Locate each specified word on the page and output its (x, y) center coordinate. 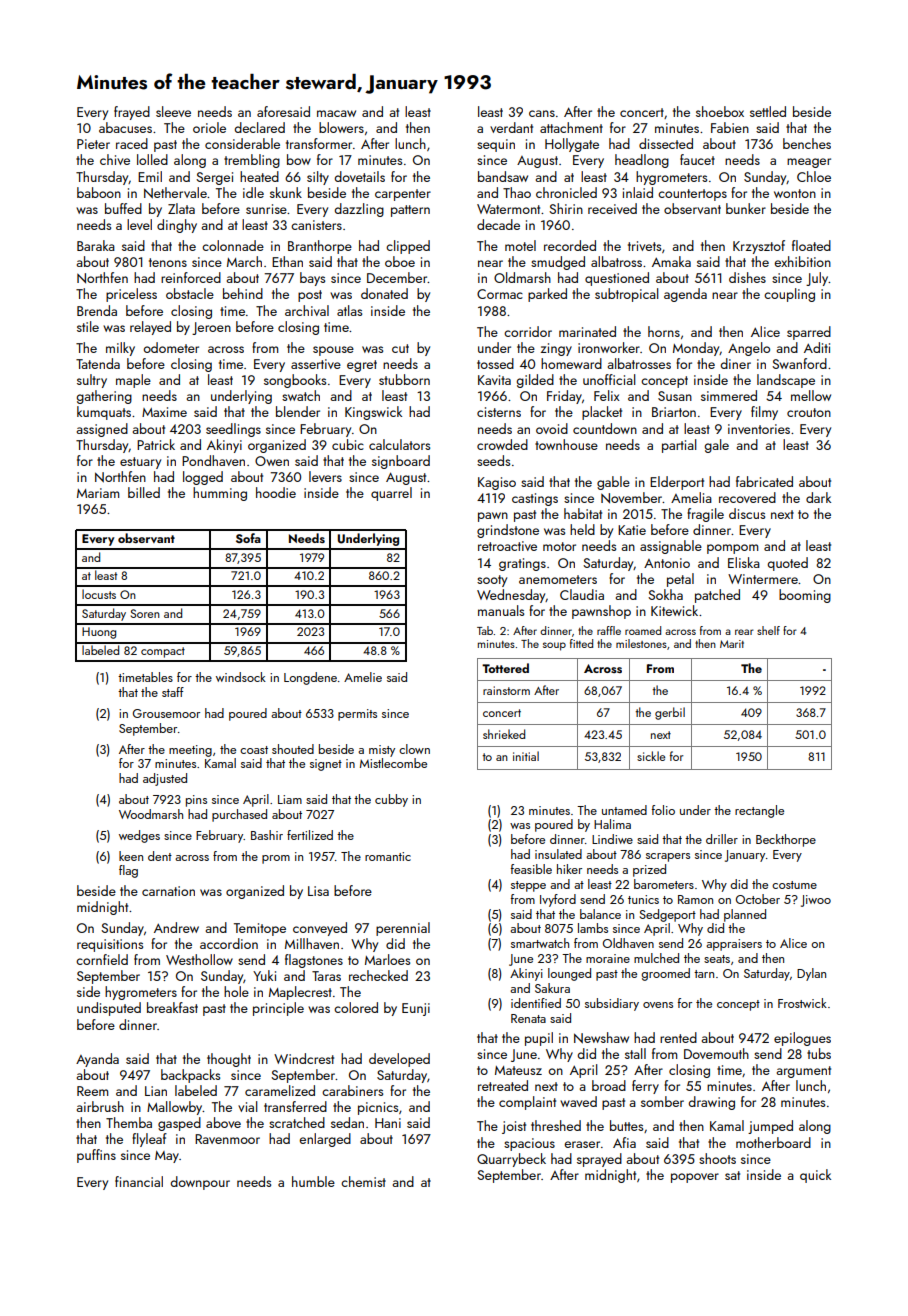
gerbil (670, 713)
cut (400, 348)
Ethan (287, 261)
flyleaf (149, 1140)
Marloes (387, 959)
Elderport (677, 483)
